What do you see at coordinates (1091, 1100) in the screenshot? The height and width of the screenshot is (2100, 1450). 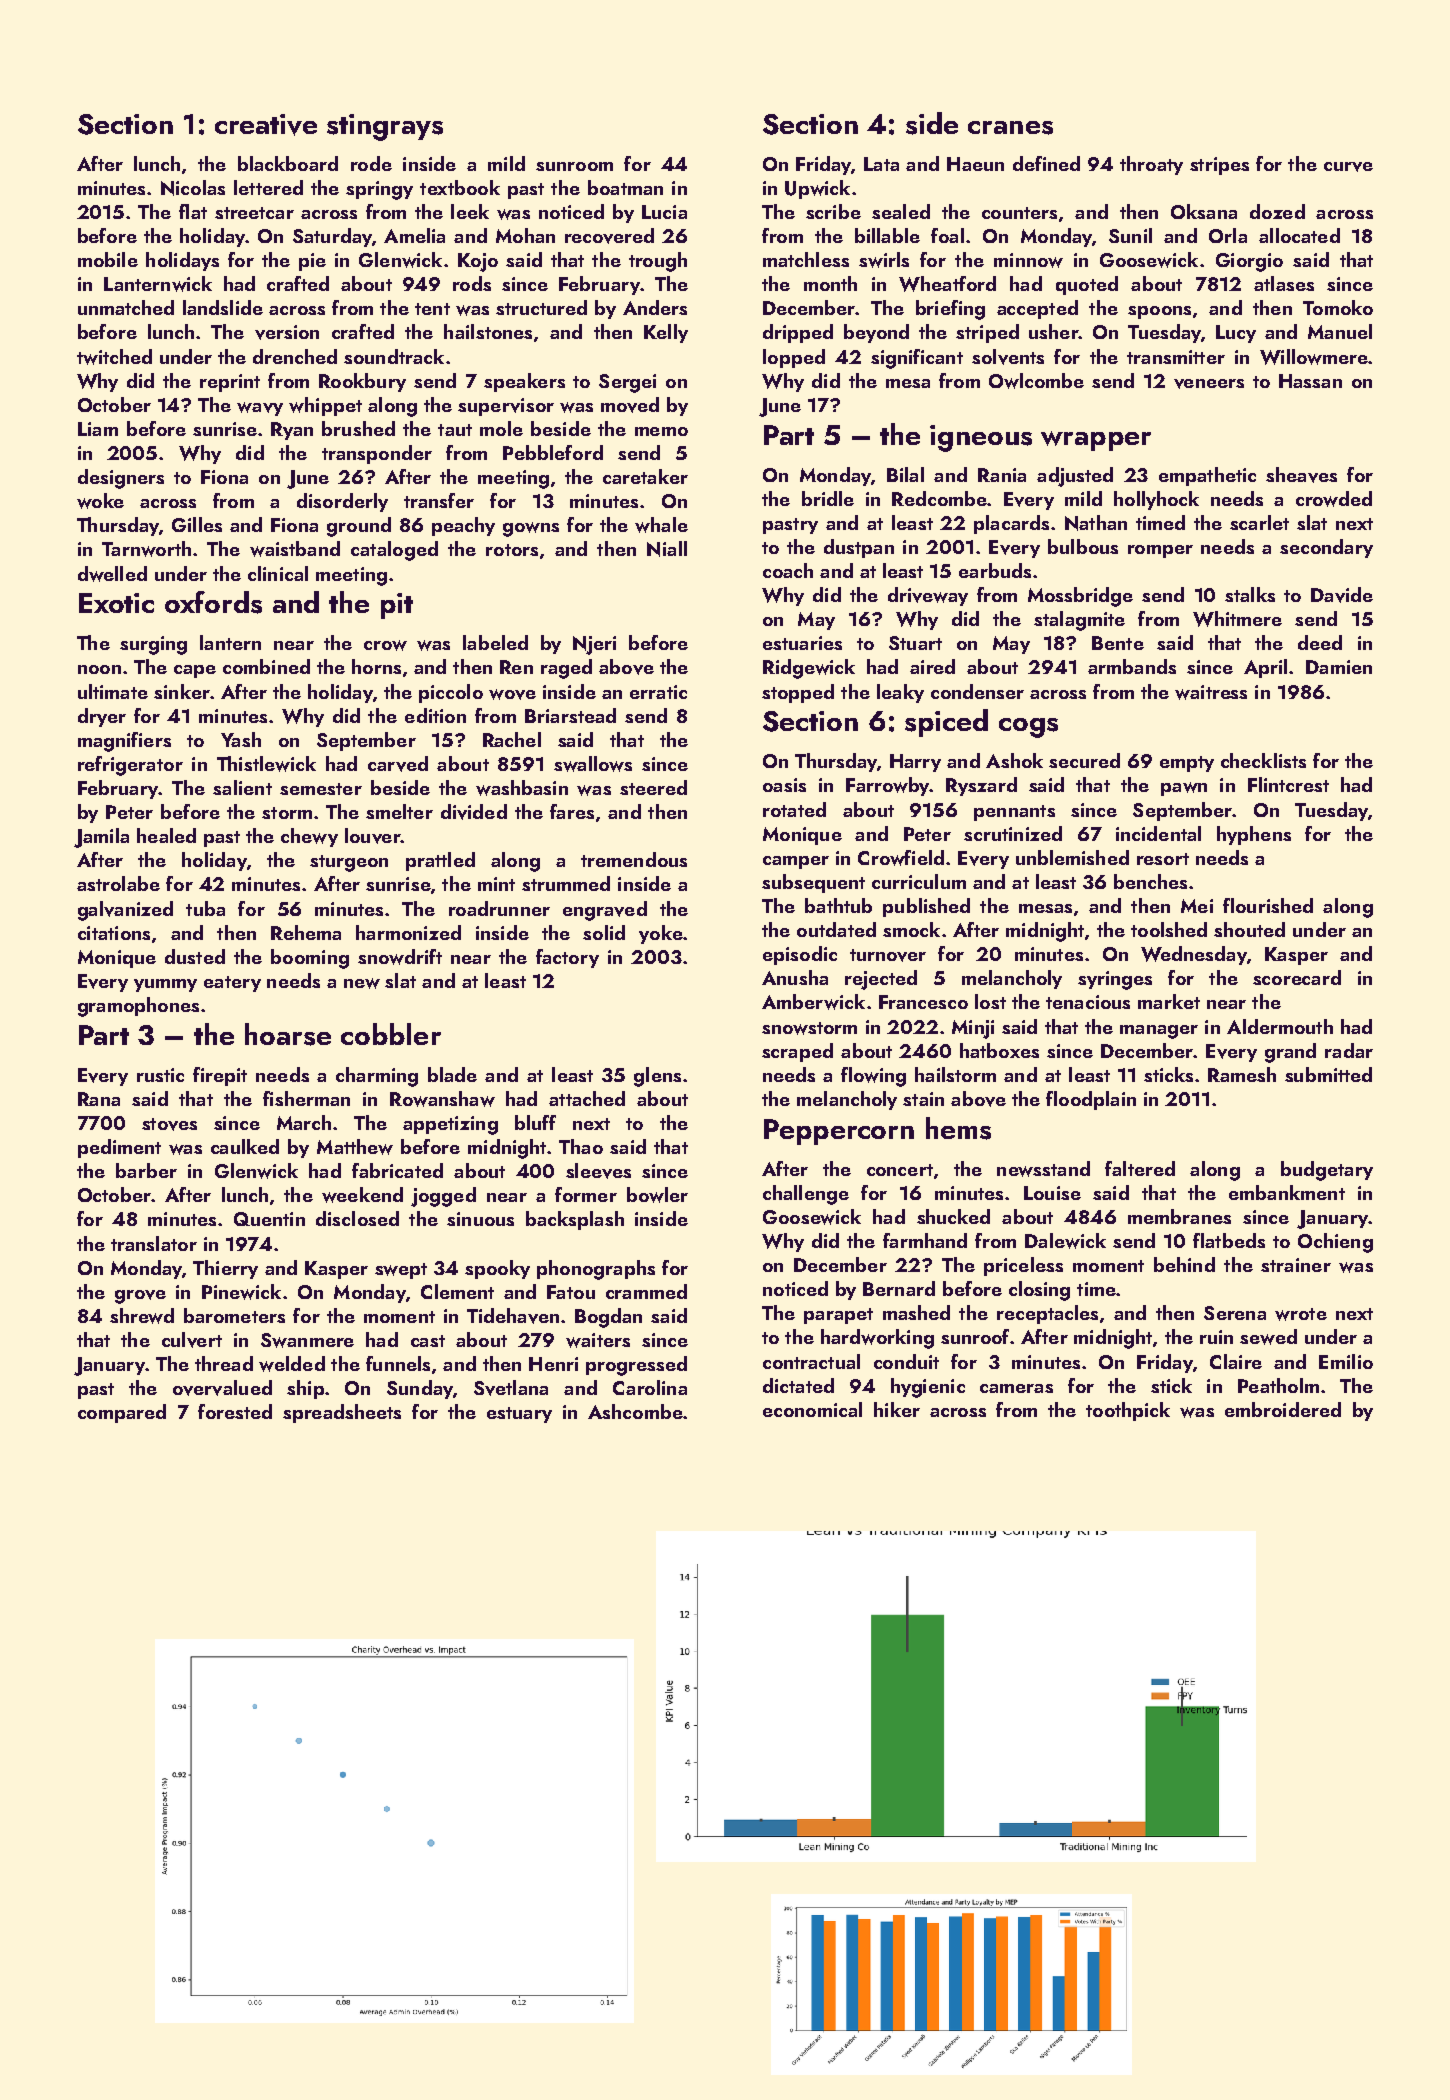 I see `floodplain` at bounding box center [1091, 1100].
